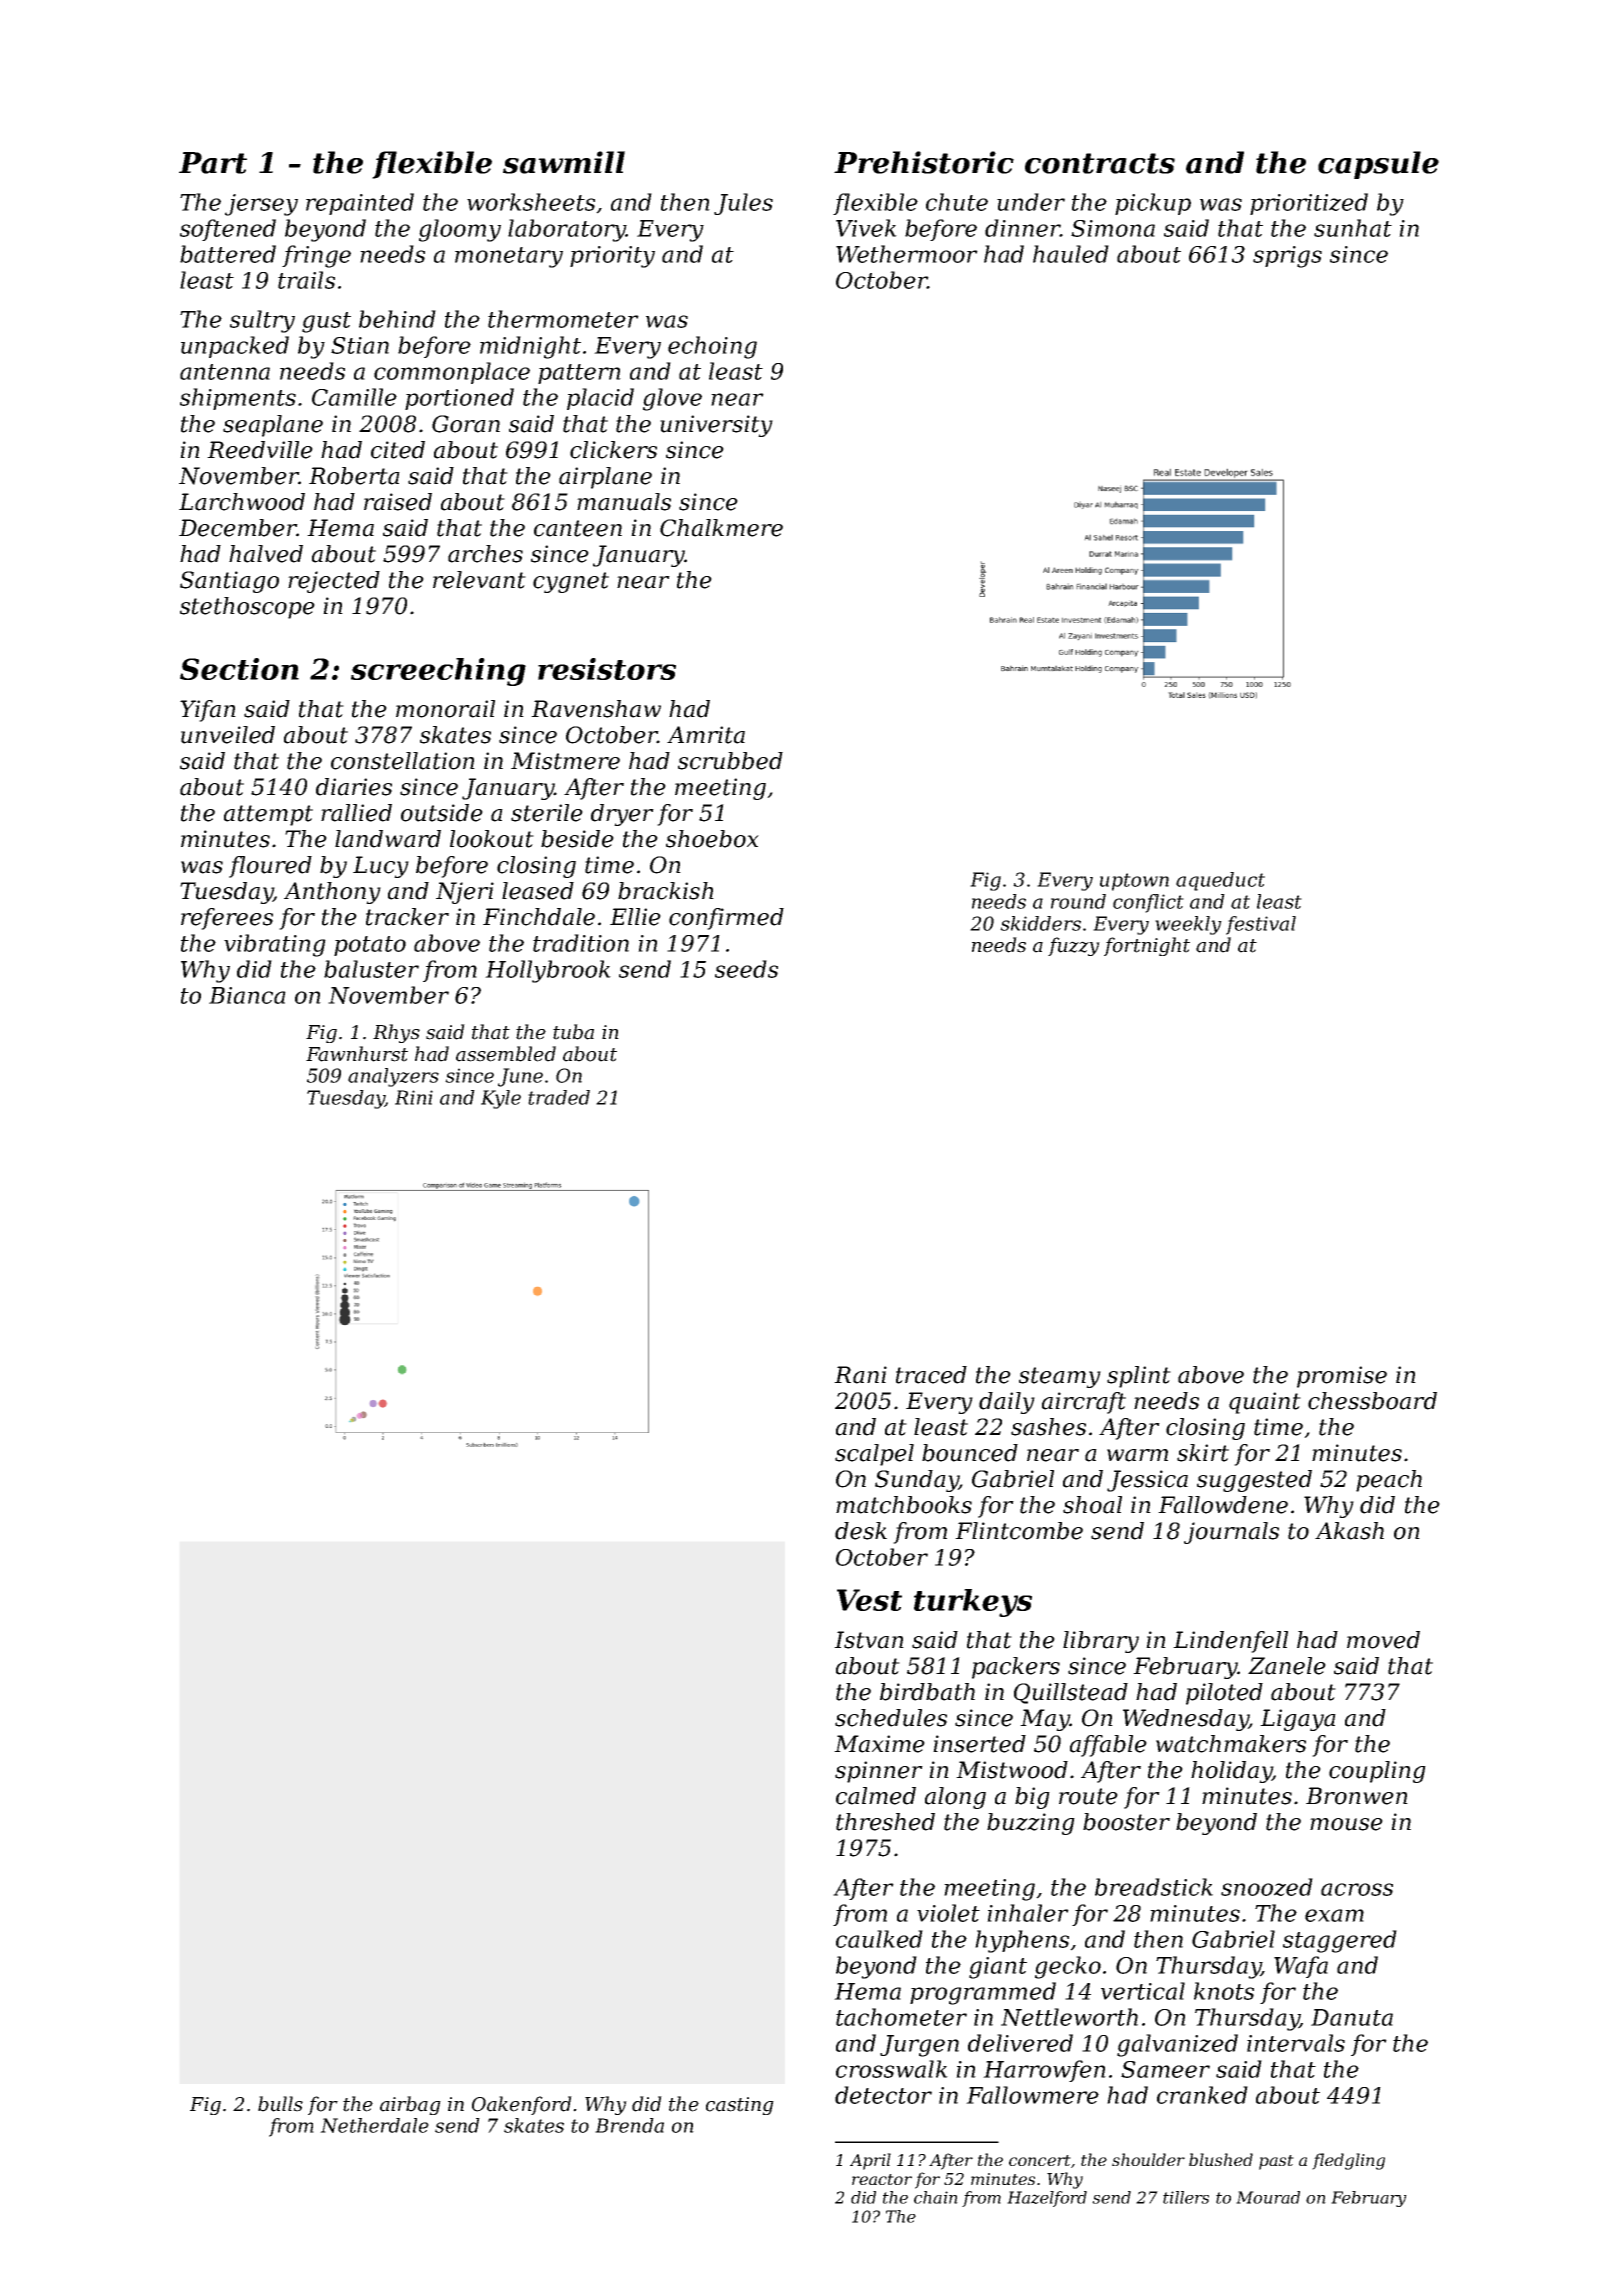  Describe the element at coordinates (414, 1097) in the image. I see `Rini` at that location.
